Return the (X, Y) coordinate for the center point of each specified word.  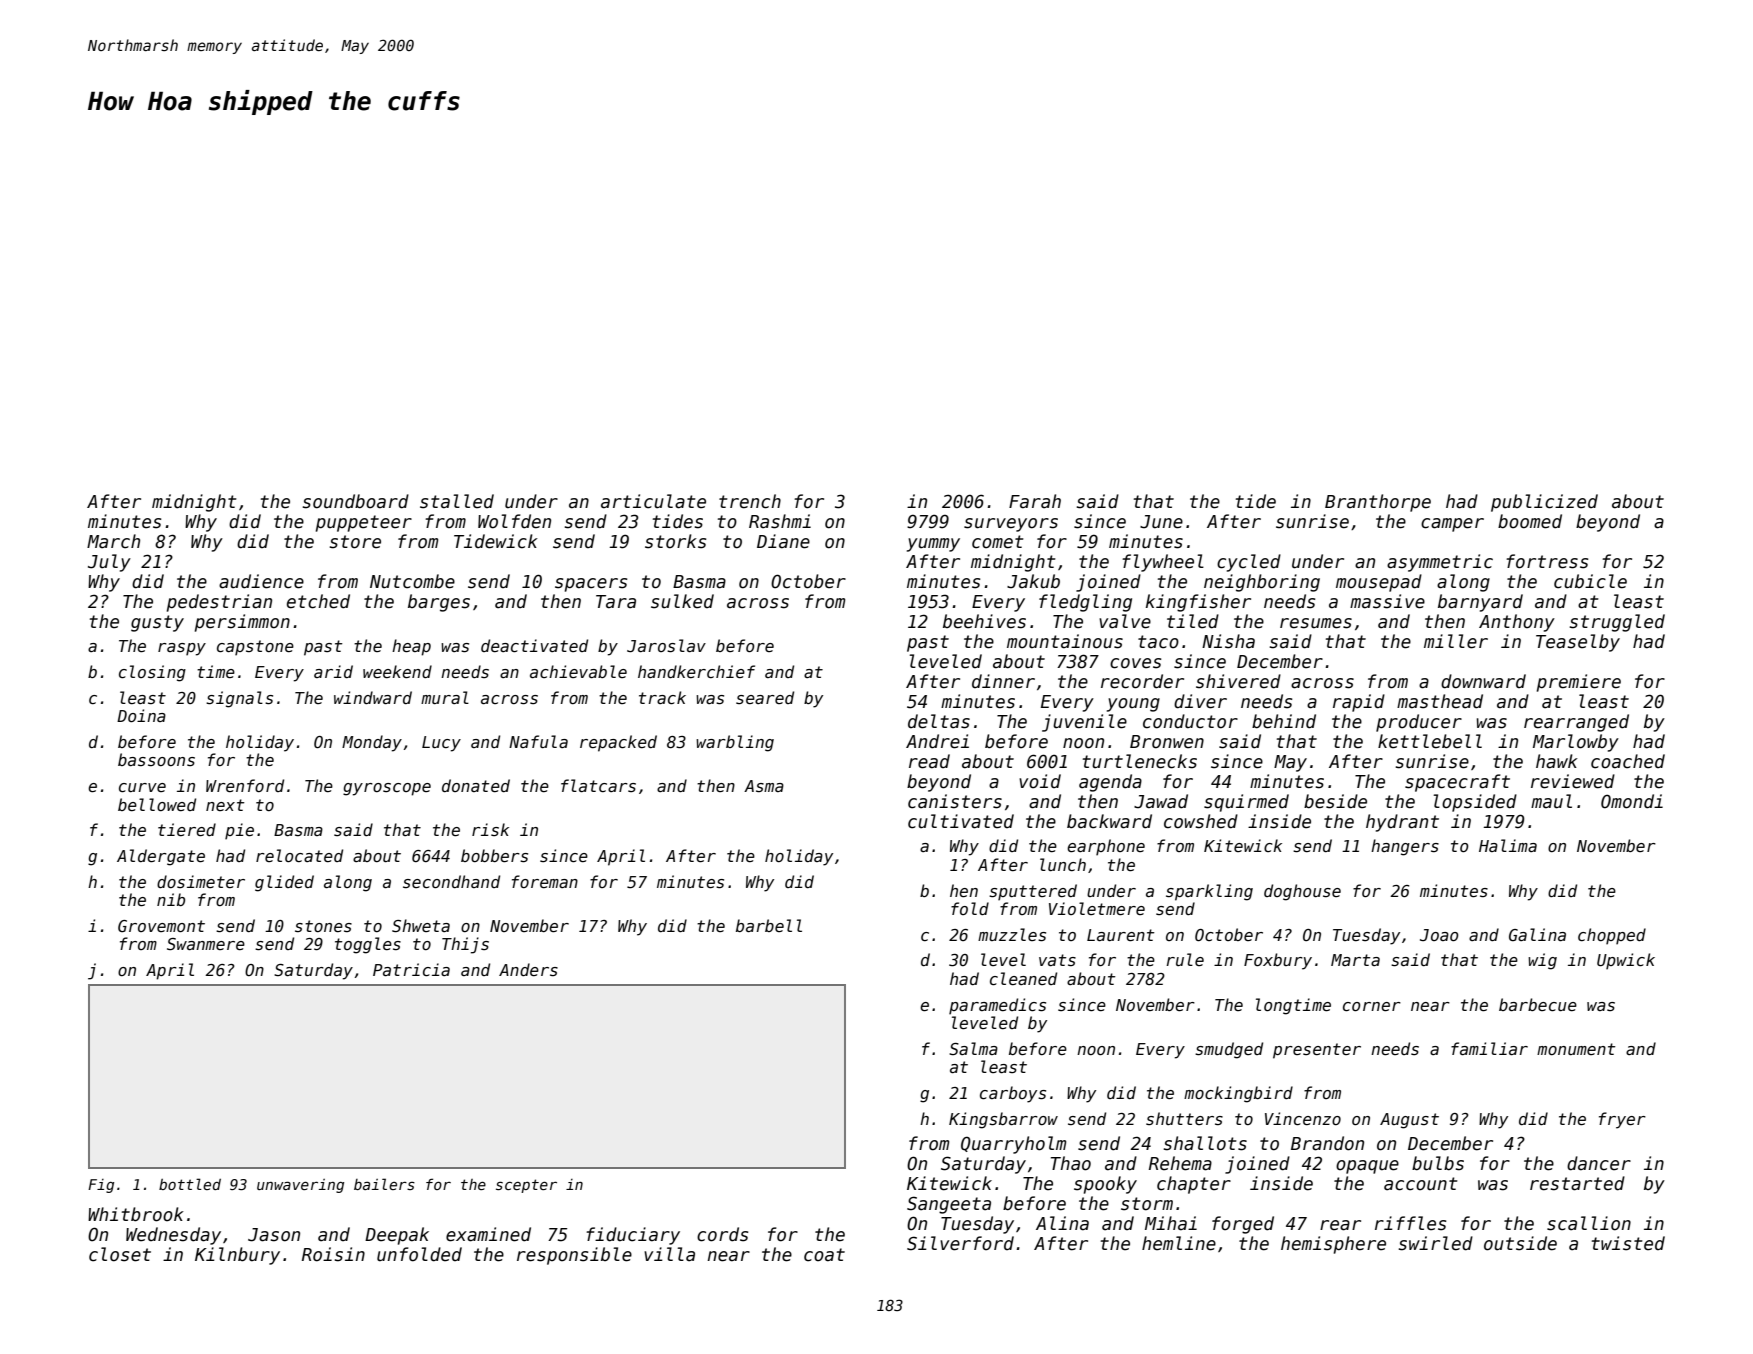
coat (824, 1255)
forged (1243, 1225)
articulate (653, 501)
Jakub (1033, 581)
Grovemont (161, 926)
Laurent (1121, 935)
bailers (384, 1184)
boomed (1530, 521)
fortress (1547, 561)
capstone (255, 648)
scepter (526, 1186)
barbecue (1538, 1005)
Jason (274, 1235)
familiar (1489, 1048)
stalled (457, 501)
